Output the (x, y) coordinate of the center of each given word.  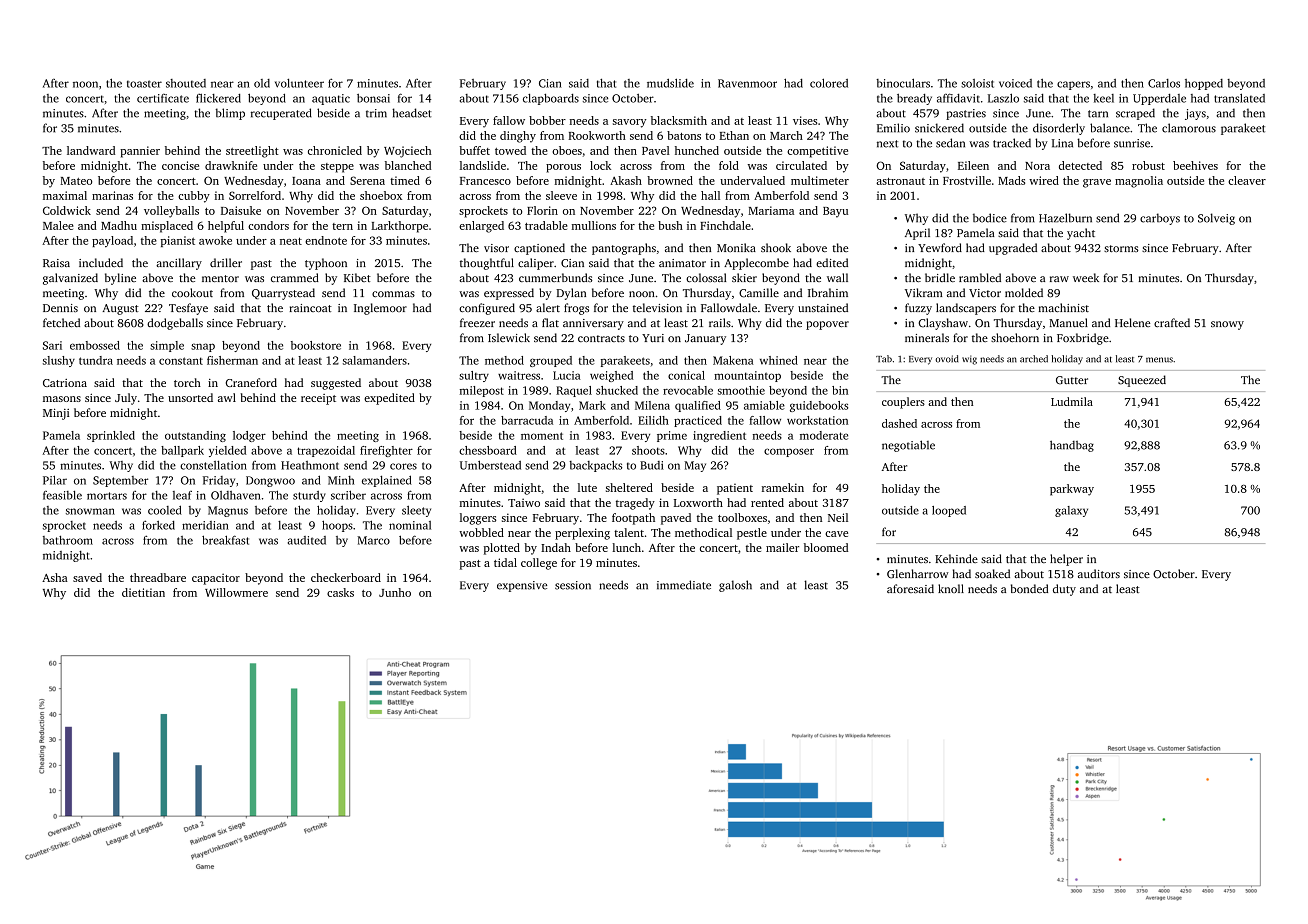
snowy (1227, 325)
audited (307, 540)
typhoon (326, 264)
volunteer (299, 83)
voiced (1015, 83)
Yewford (940, 247)
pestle (752, 534)
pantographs (624, 249)
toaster (144, 84)
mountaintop (747, 376)
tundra (96, 360)
